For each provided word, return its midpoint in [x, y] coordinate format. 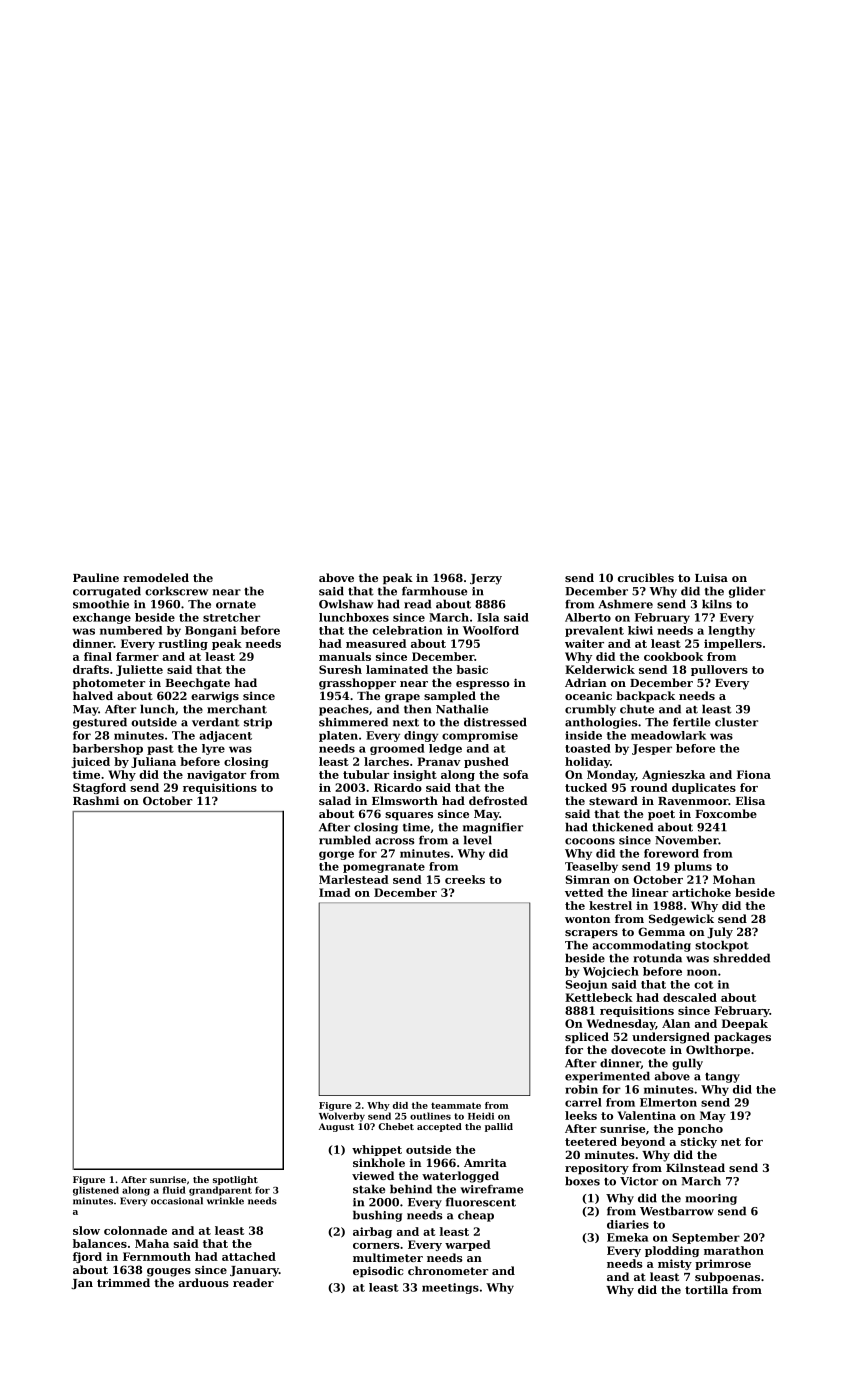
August [336, 1127]
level [478, 840]
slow [86, 1230]
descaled [690, 997]
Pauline [96, 577]
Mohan [734, 879]
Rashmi [96, 800]
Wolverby [342, 1117]
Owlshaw [346, 604]
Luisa [711, 577]
